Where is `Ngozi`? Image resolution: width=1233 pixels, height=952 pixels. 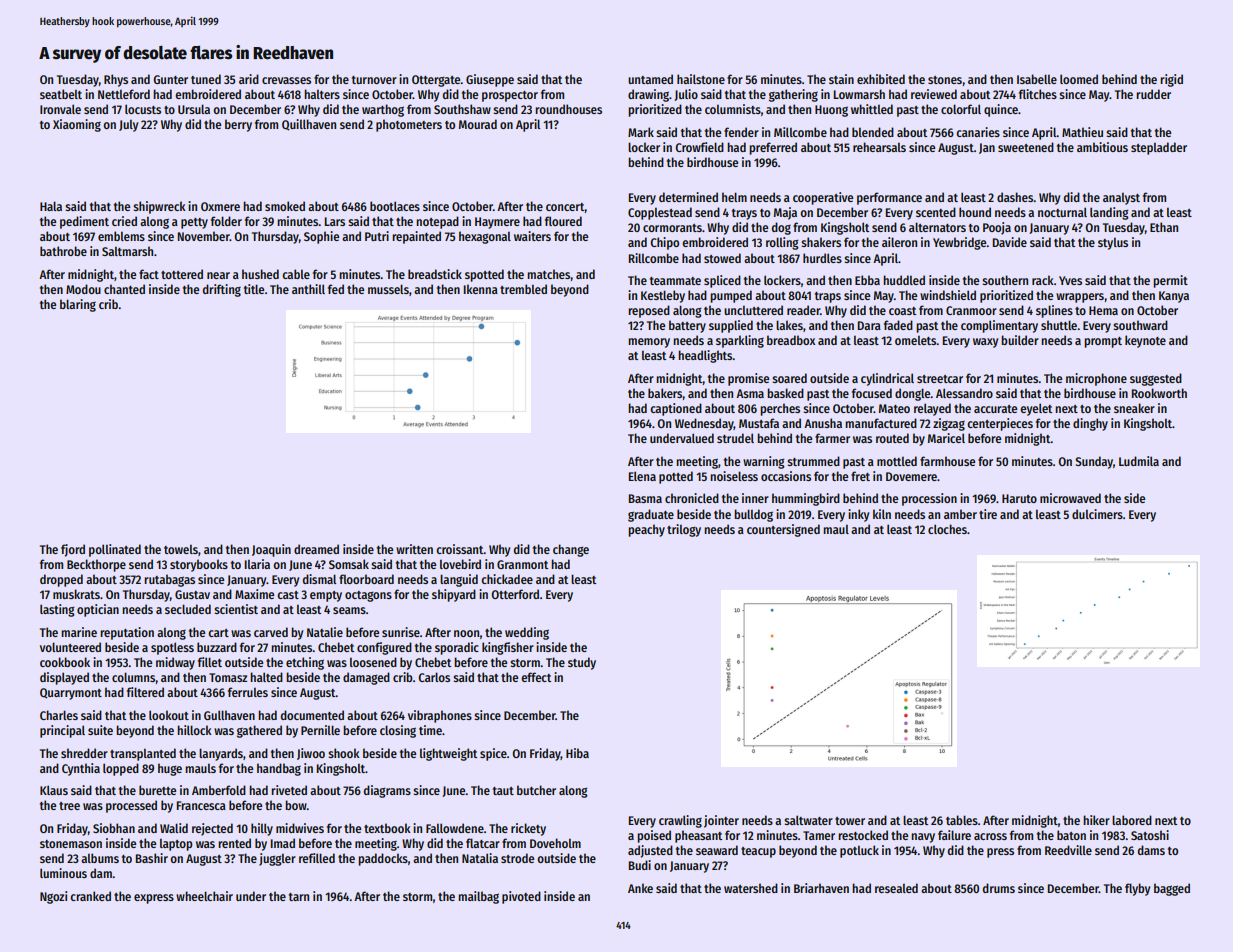 Ngozi is located at coordinates (53, 897).
